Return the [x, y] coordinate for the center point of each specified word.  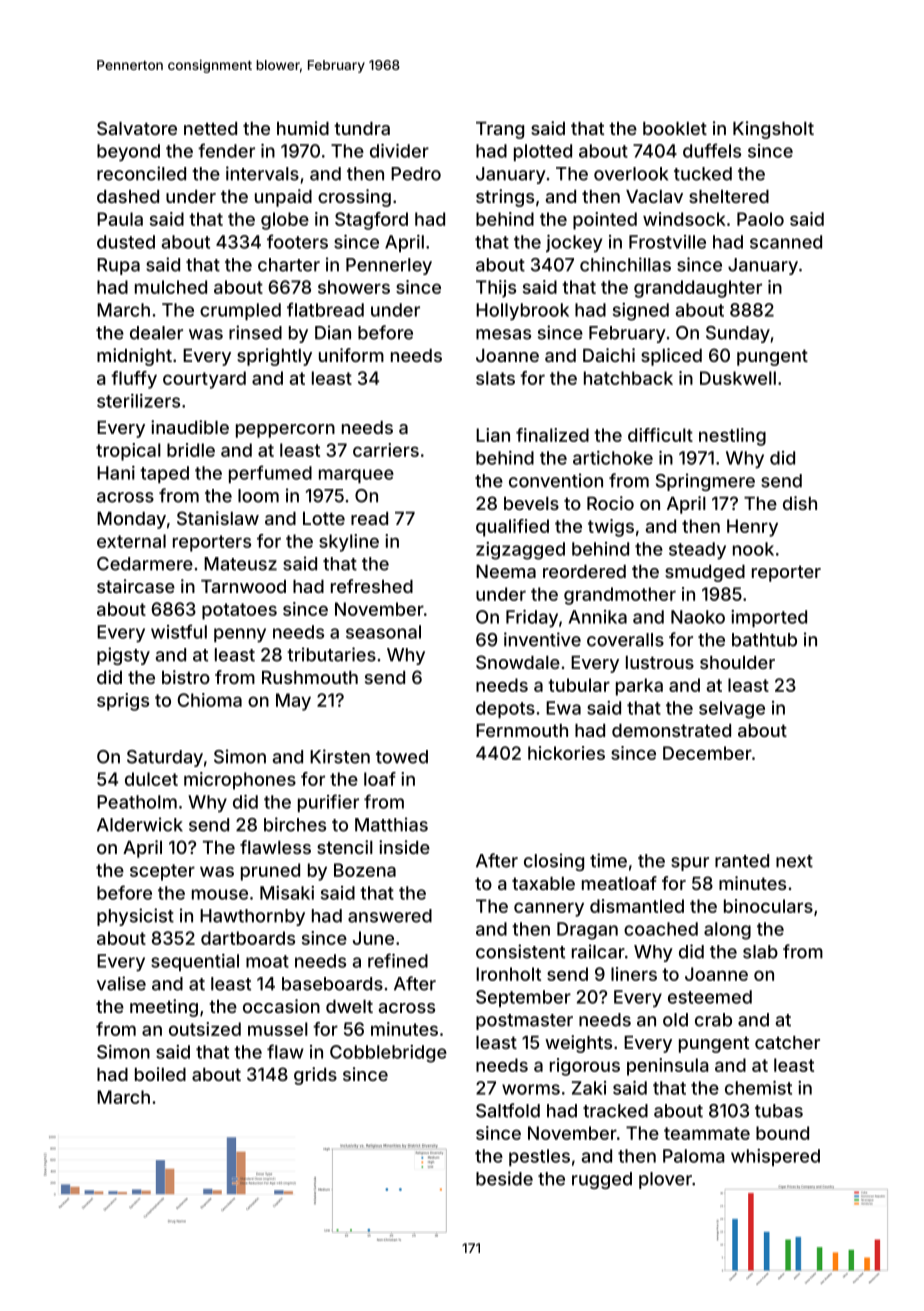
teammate [707, 1133]
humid [303, 128]
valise [121, 983]
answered [390, 916]
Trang [500, 130]
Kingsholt [773, 130]
